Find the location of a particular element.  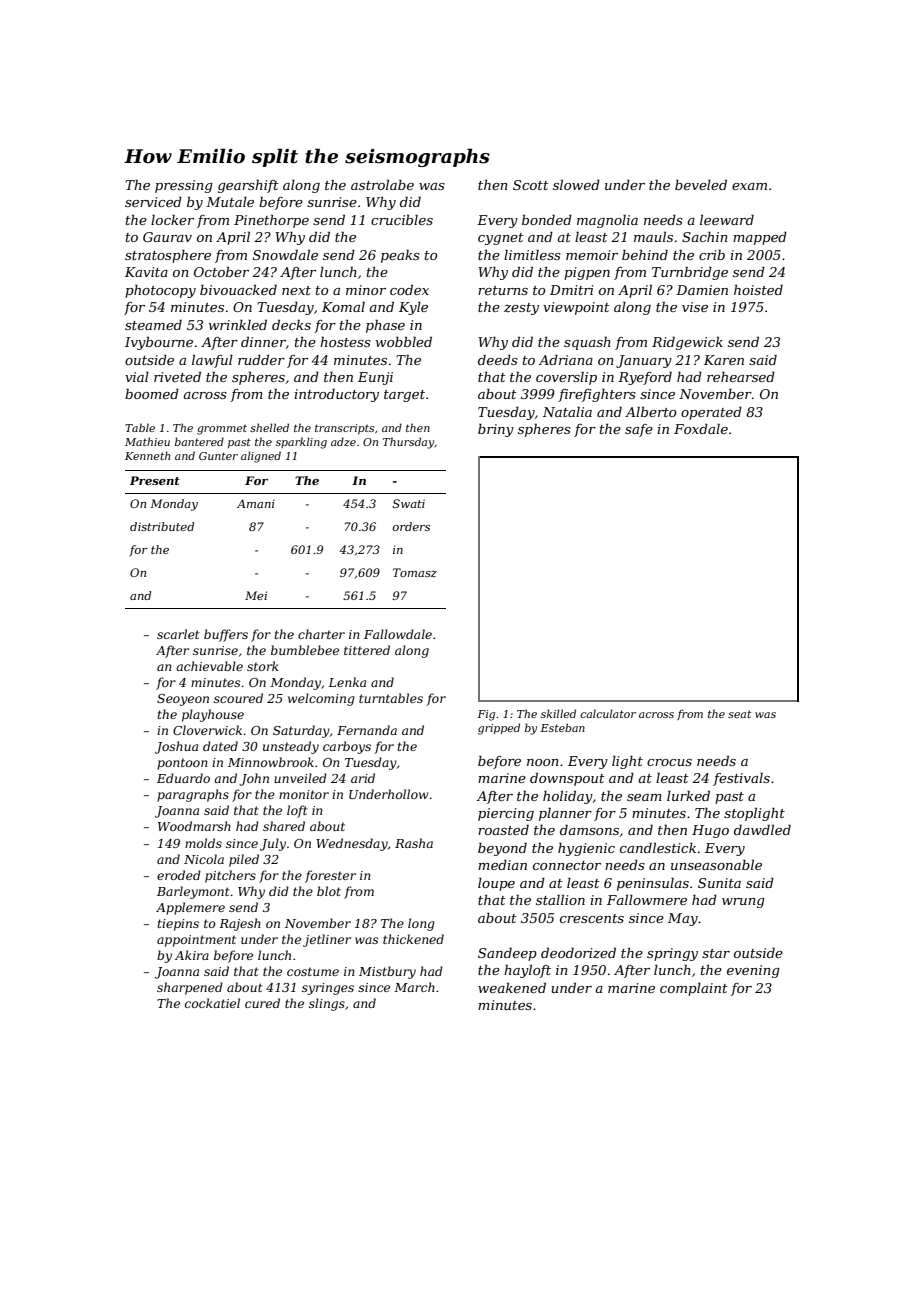

exam is located at coordinates (749, 186).
